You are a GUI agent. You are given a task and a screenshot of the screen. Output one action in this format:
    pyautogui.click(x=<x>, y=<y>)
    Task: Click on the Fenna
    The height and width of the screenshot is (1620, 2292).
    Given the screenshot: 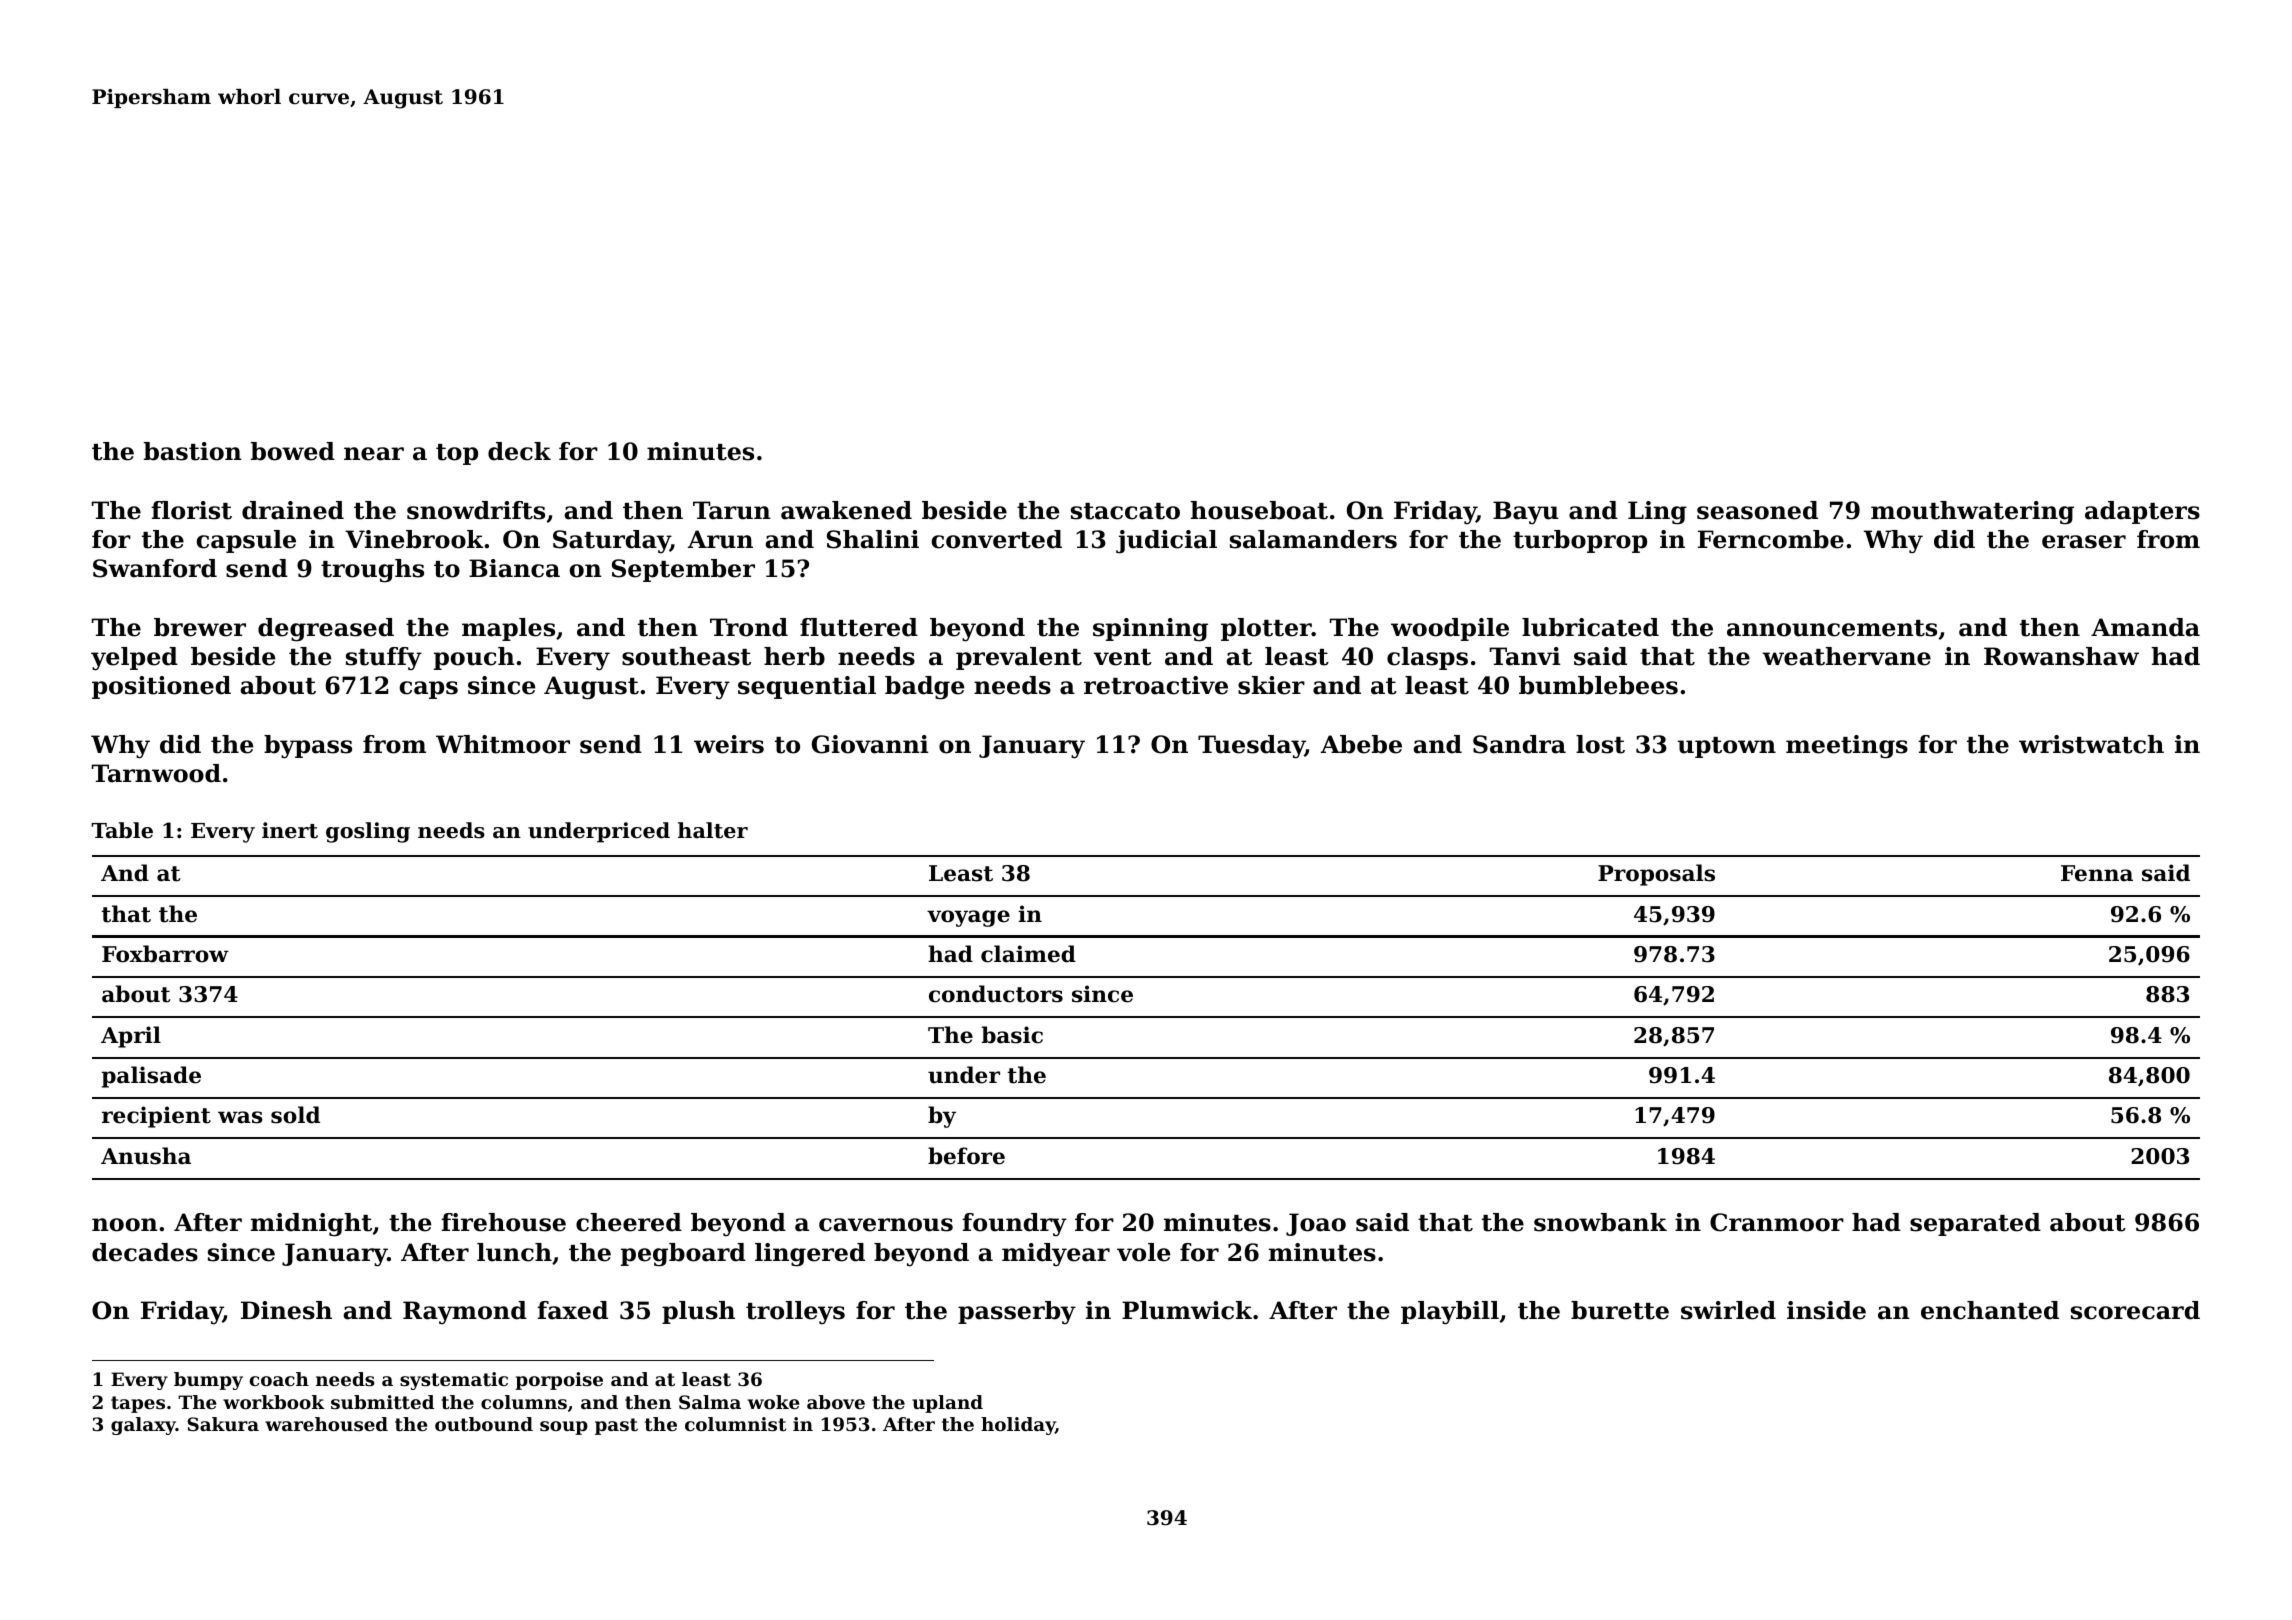 What is the action you would take?
    pyautogui.click(x=2097, y=873)
